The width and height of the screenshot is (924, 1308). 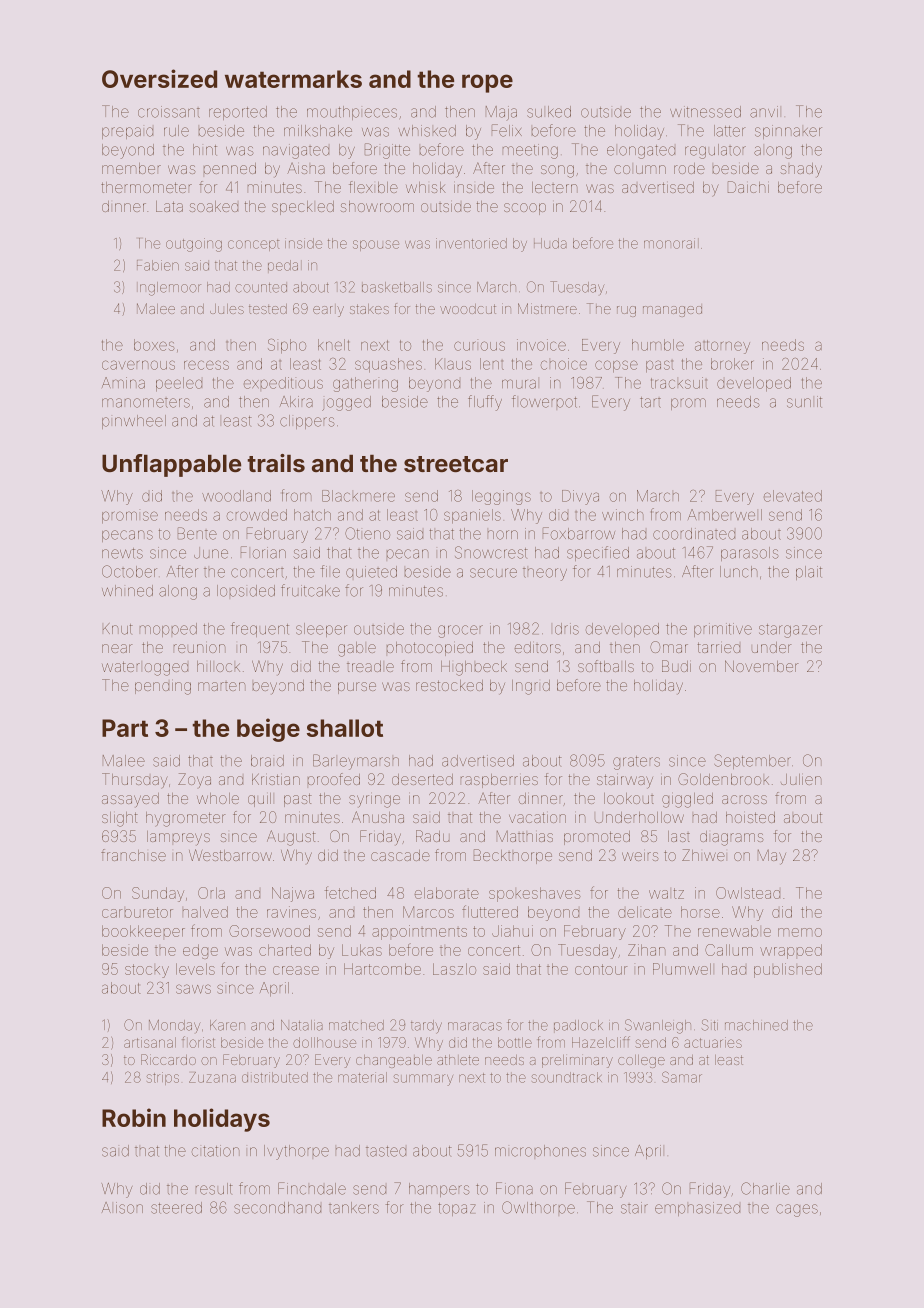 I want to click on Alison, so click(x=122, y=1208).
